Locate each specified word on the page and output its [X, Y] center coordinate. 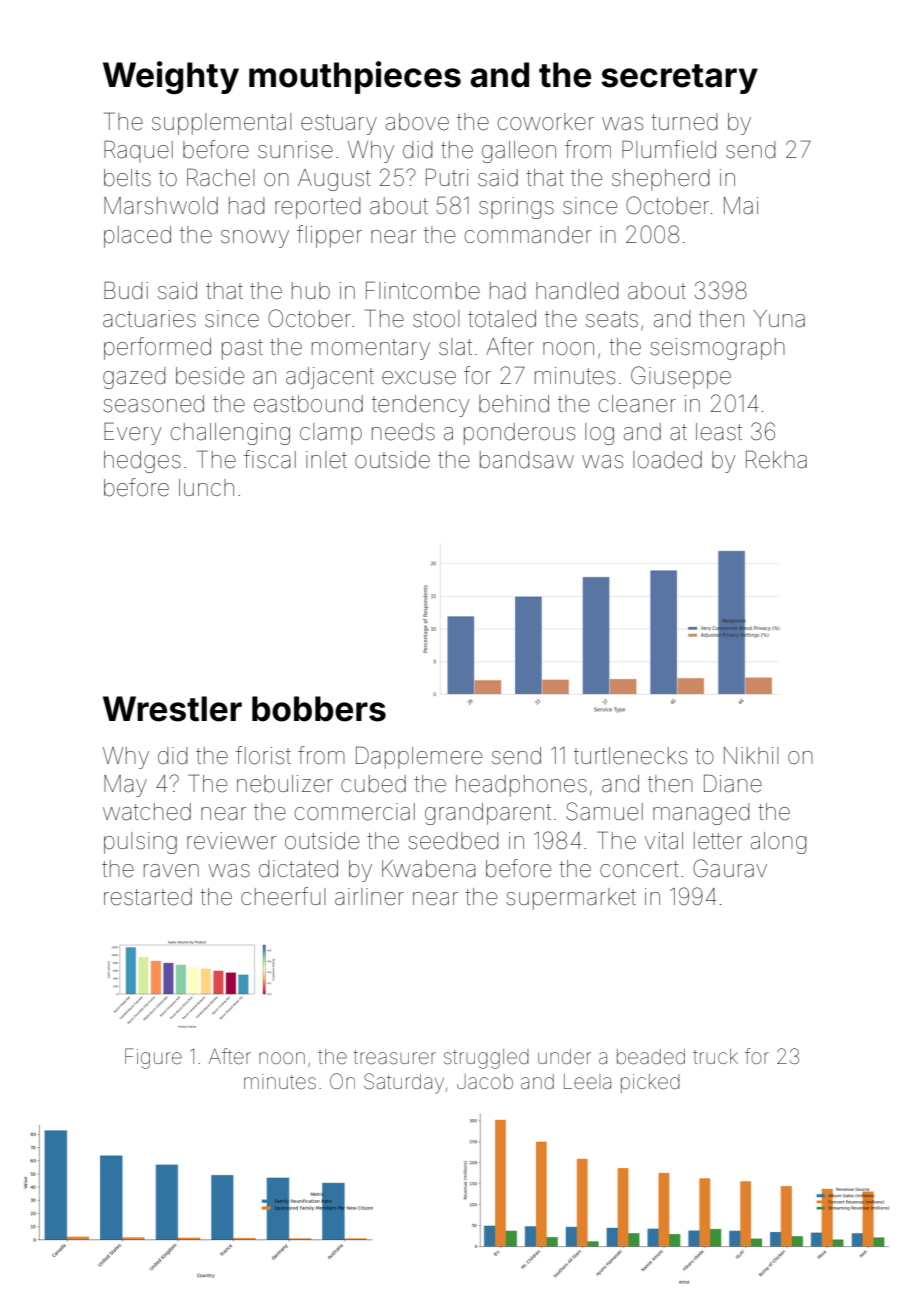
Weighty [171, 78]
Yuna [779, 319]
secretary [679, 79]
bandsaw [527, 460]
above [417, 122]
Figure [153, 1058]
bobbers [319, 709]
